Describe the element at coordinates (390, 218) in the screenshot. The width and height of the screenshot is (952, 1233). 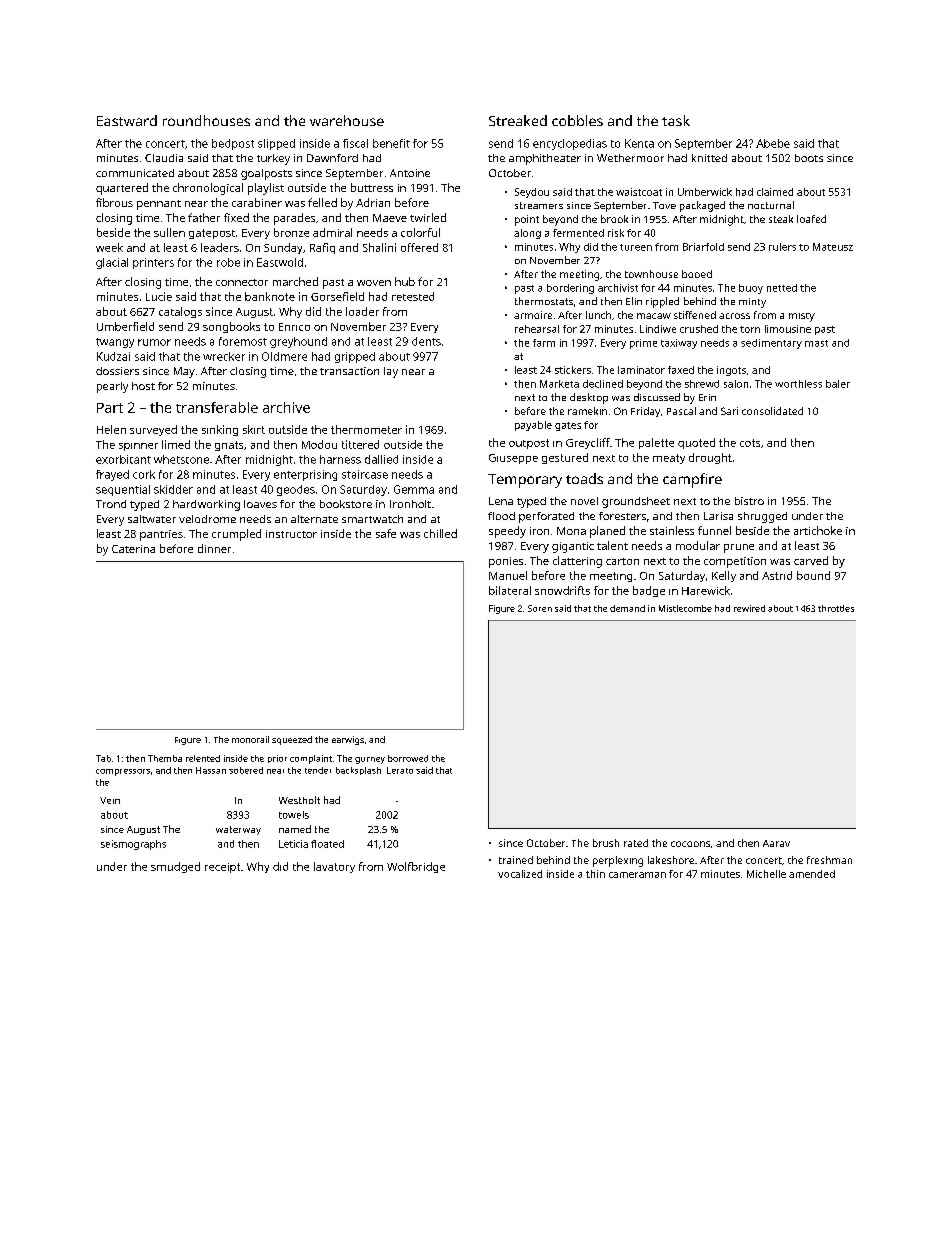
I see `Maeve` at that location.
